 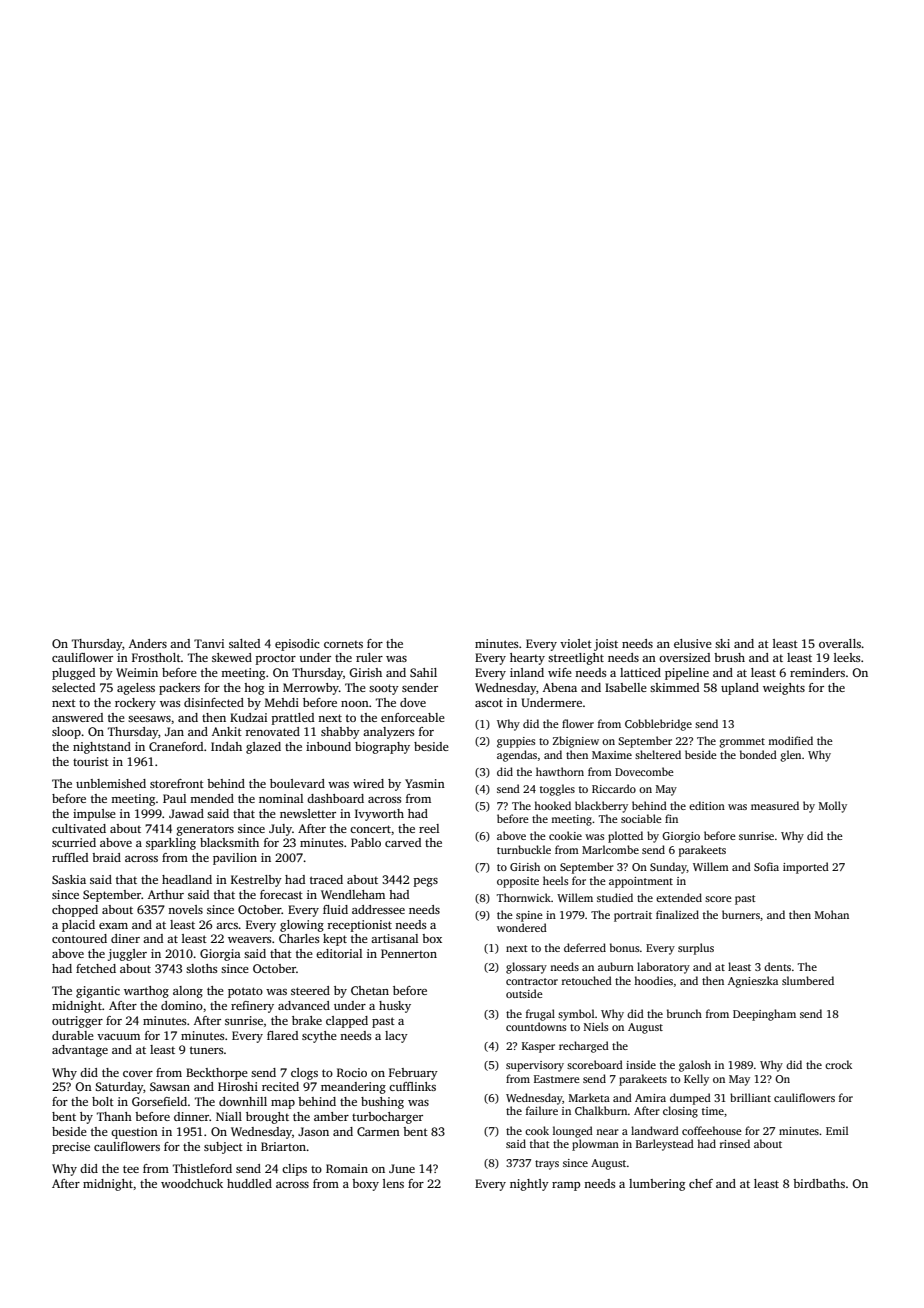 I want to click on burners, so click(x=741, y=914).
